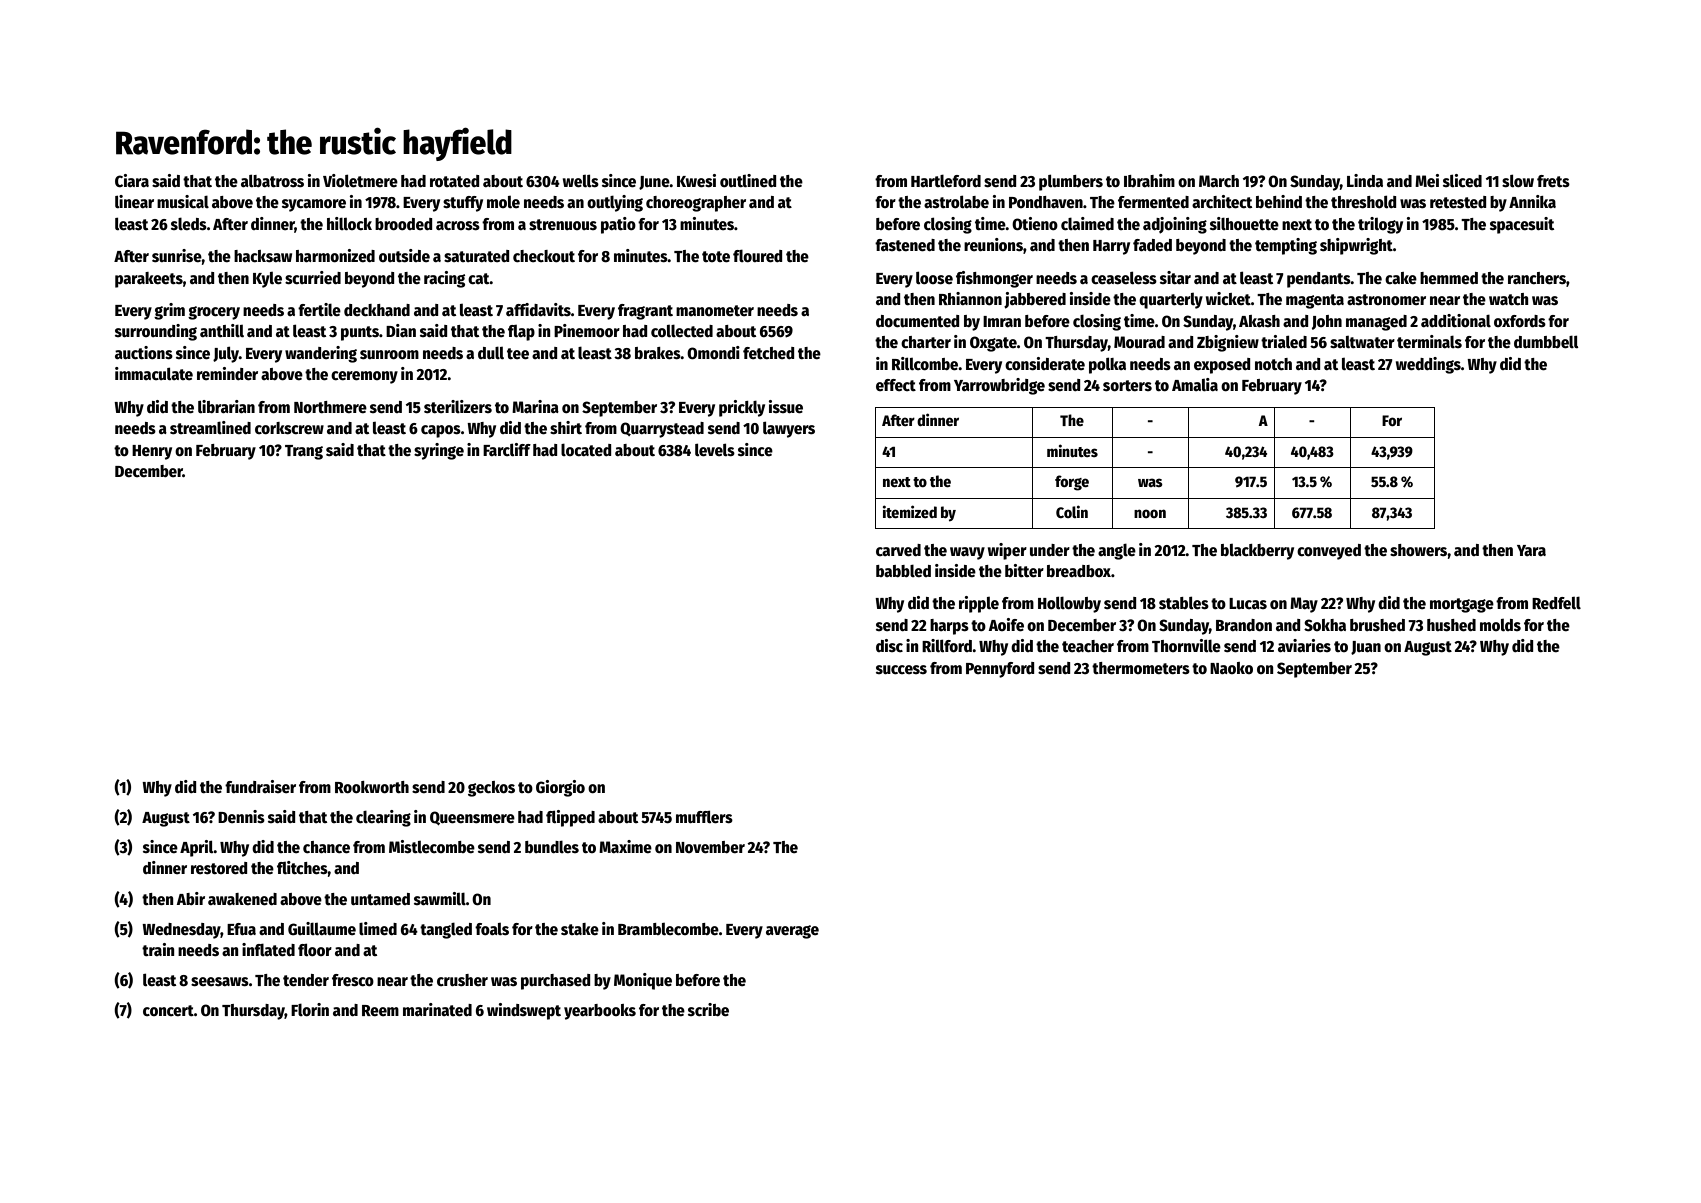 Image resolution: width=1701 pixels, height=1203 pixels. What do you see at coordinates (696, 181) in the screenshot?
I see `Kwesi` at bounding box center [696, 181].
